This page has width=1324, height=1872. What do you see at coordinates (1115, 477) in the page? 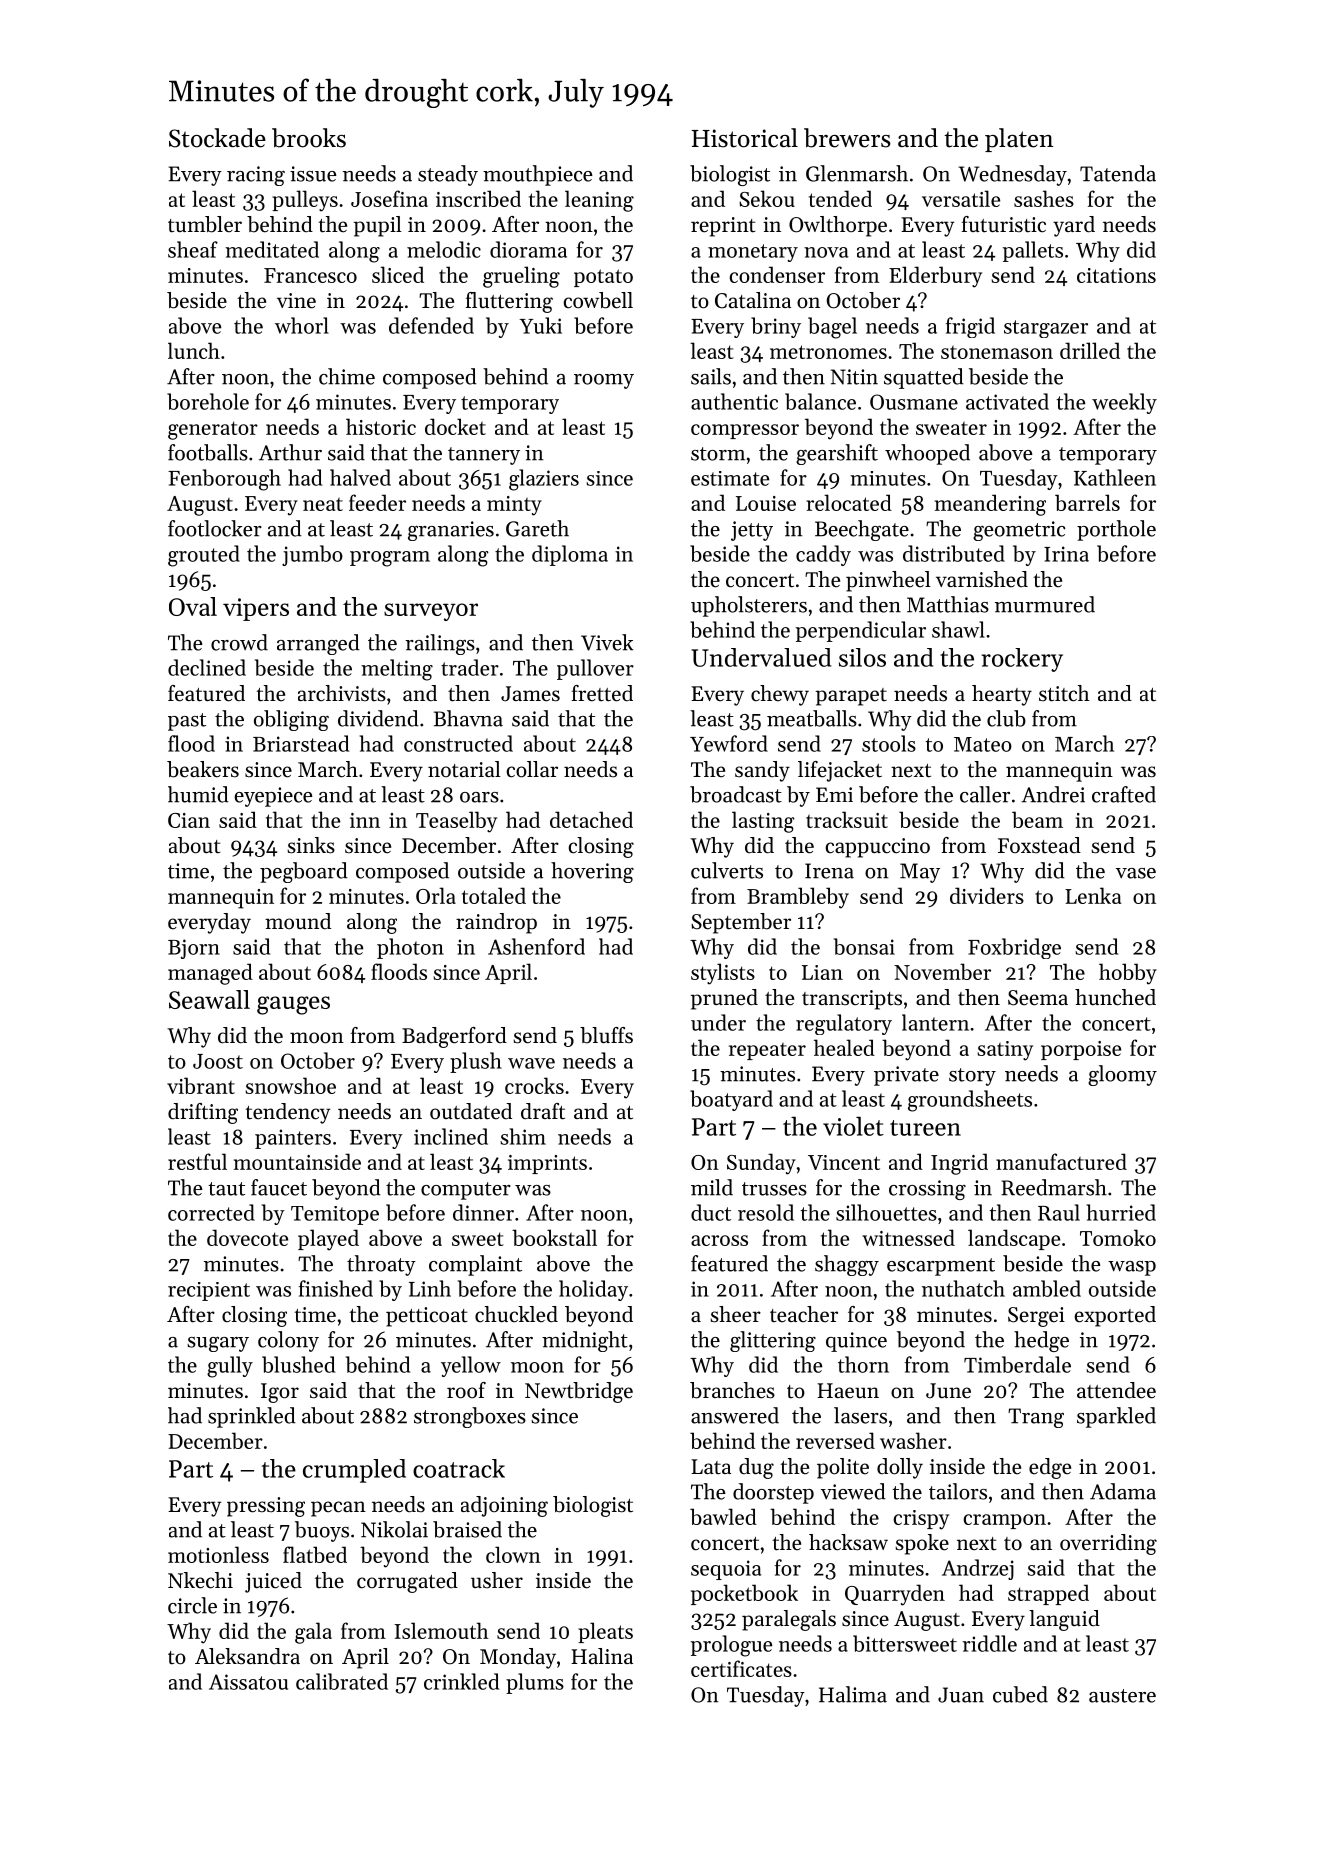
I see `Kathleen` at bounding box center [1115, 477].
